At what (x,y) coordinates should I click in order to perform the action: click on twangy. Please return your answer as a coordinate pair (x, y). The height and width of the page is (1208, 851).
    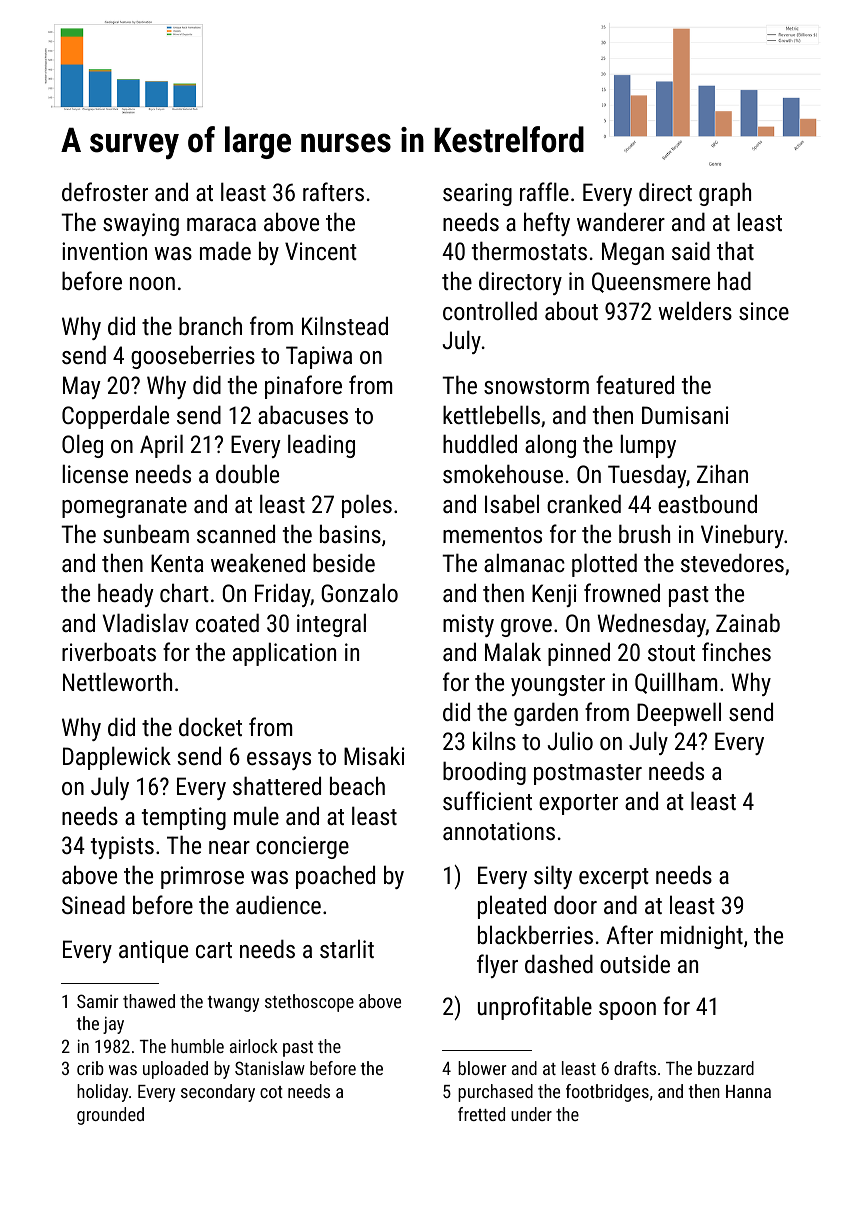
    Looking at the image, I should click on (233, 1004).
